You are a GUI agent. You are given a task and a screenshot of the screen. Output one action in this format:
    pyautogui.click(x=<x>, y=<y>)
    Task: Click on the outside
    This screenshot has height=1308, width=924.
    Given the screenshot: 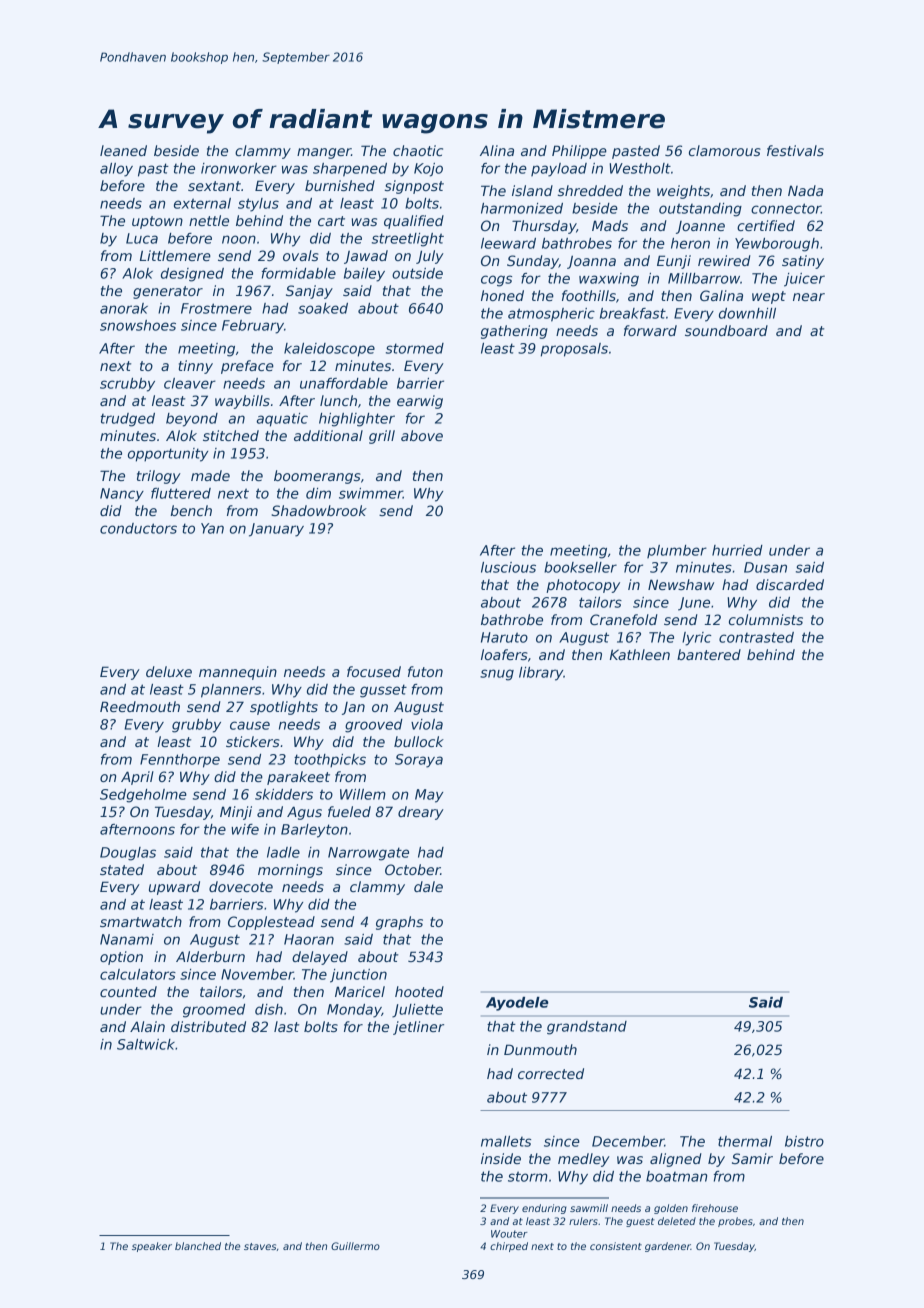 What is the action you would take?
    pyautogui.click(x=417, y=273)
